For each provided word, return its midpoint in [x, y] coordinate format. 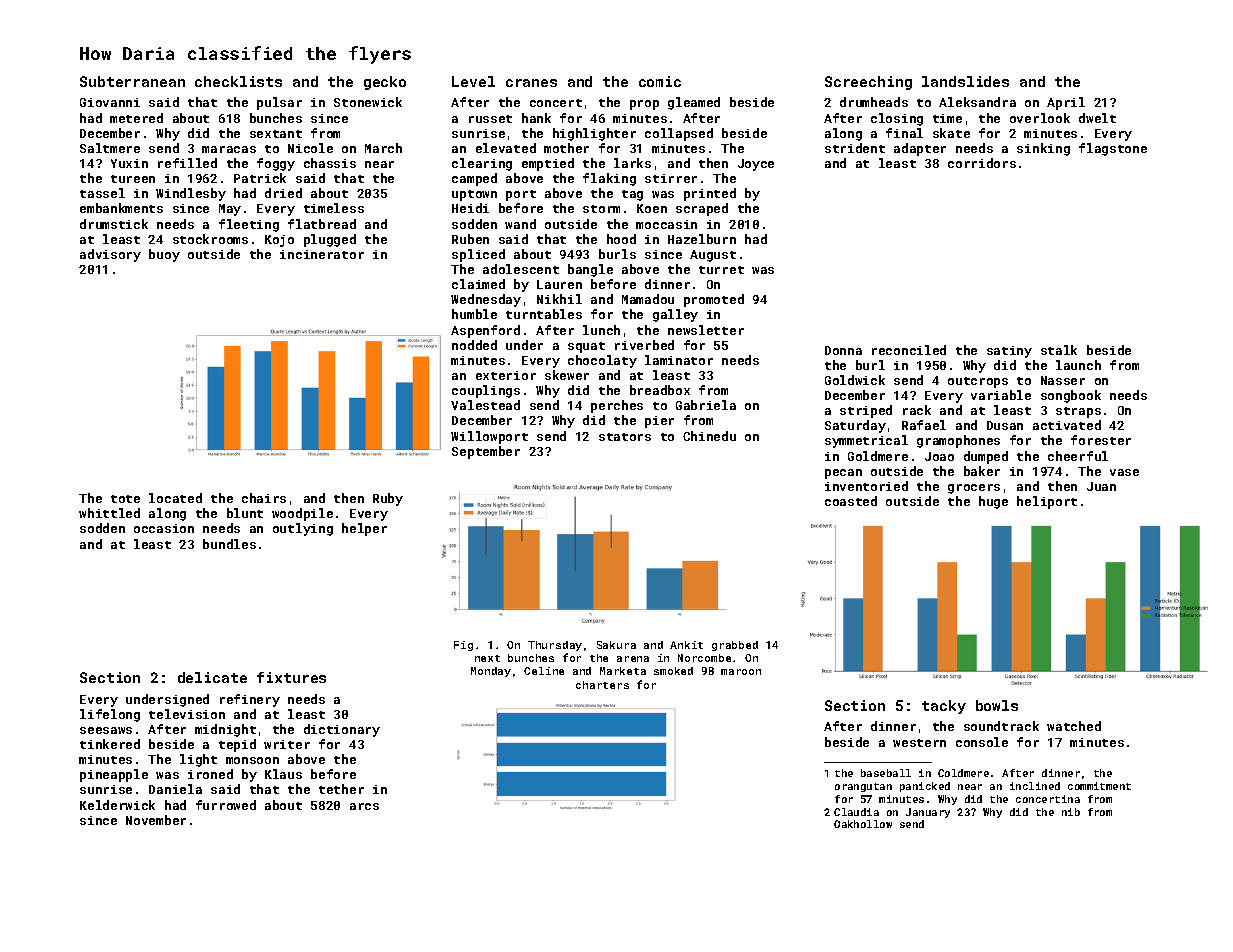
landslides [965, 81]
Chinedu [709, 436]
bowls [997, 705]
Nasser [1063, 380]
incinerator [322, 254]
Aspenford [485, 331]
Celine [544, 671]
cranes [531, 83]
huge [993, 502]
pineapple [114, 775]
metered [136, 118]
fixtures [291, 677]
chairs [264, 498]
